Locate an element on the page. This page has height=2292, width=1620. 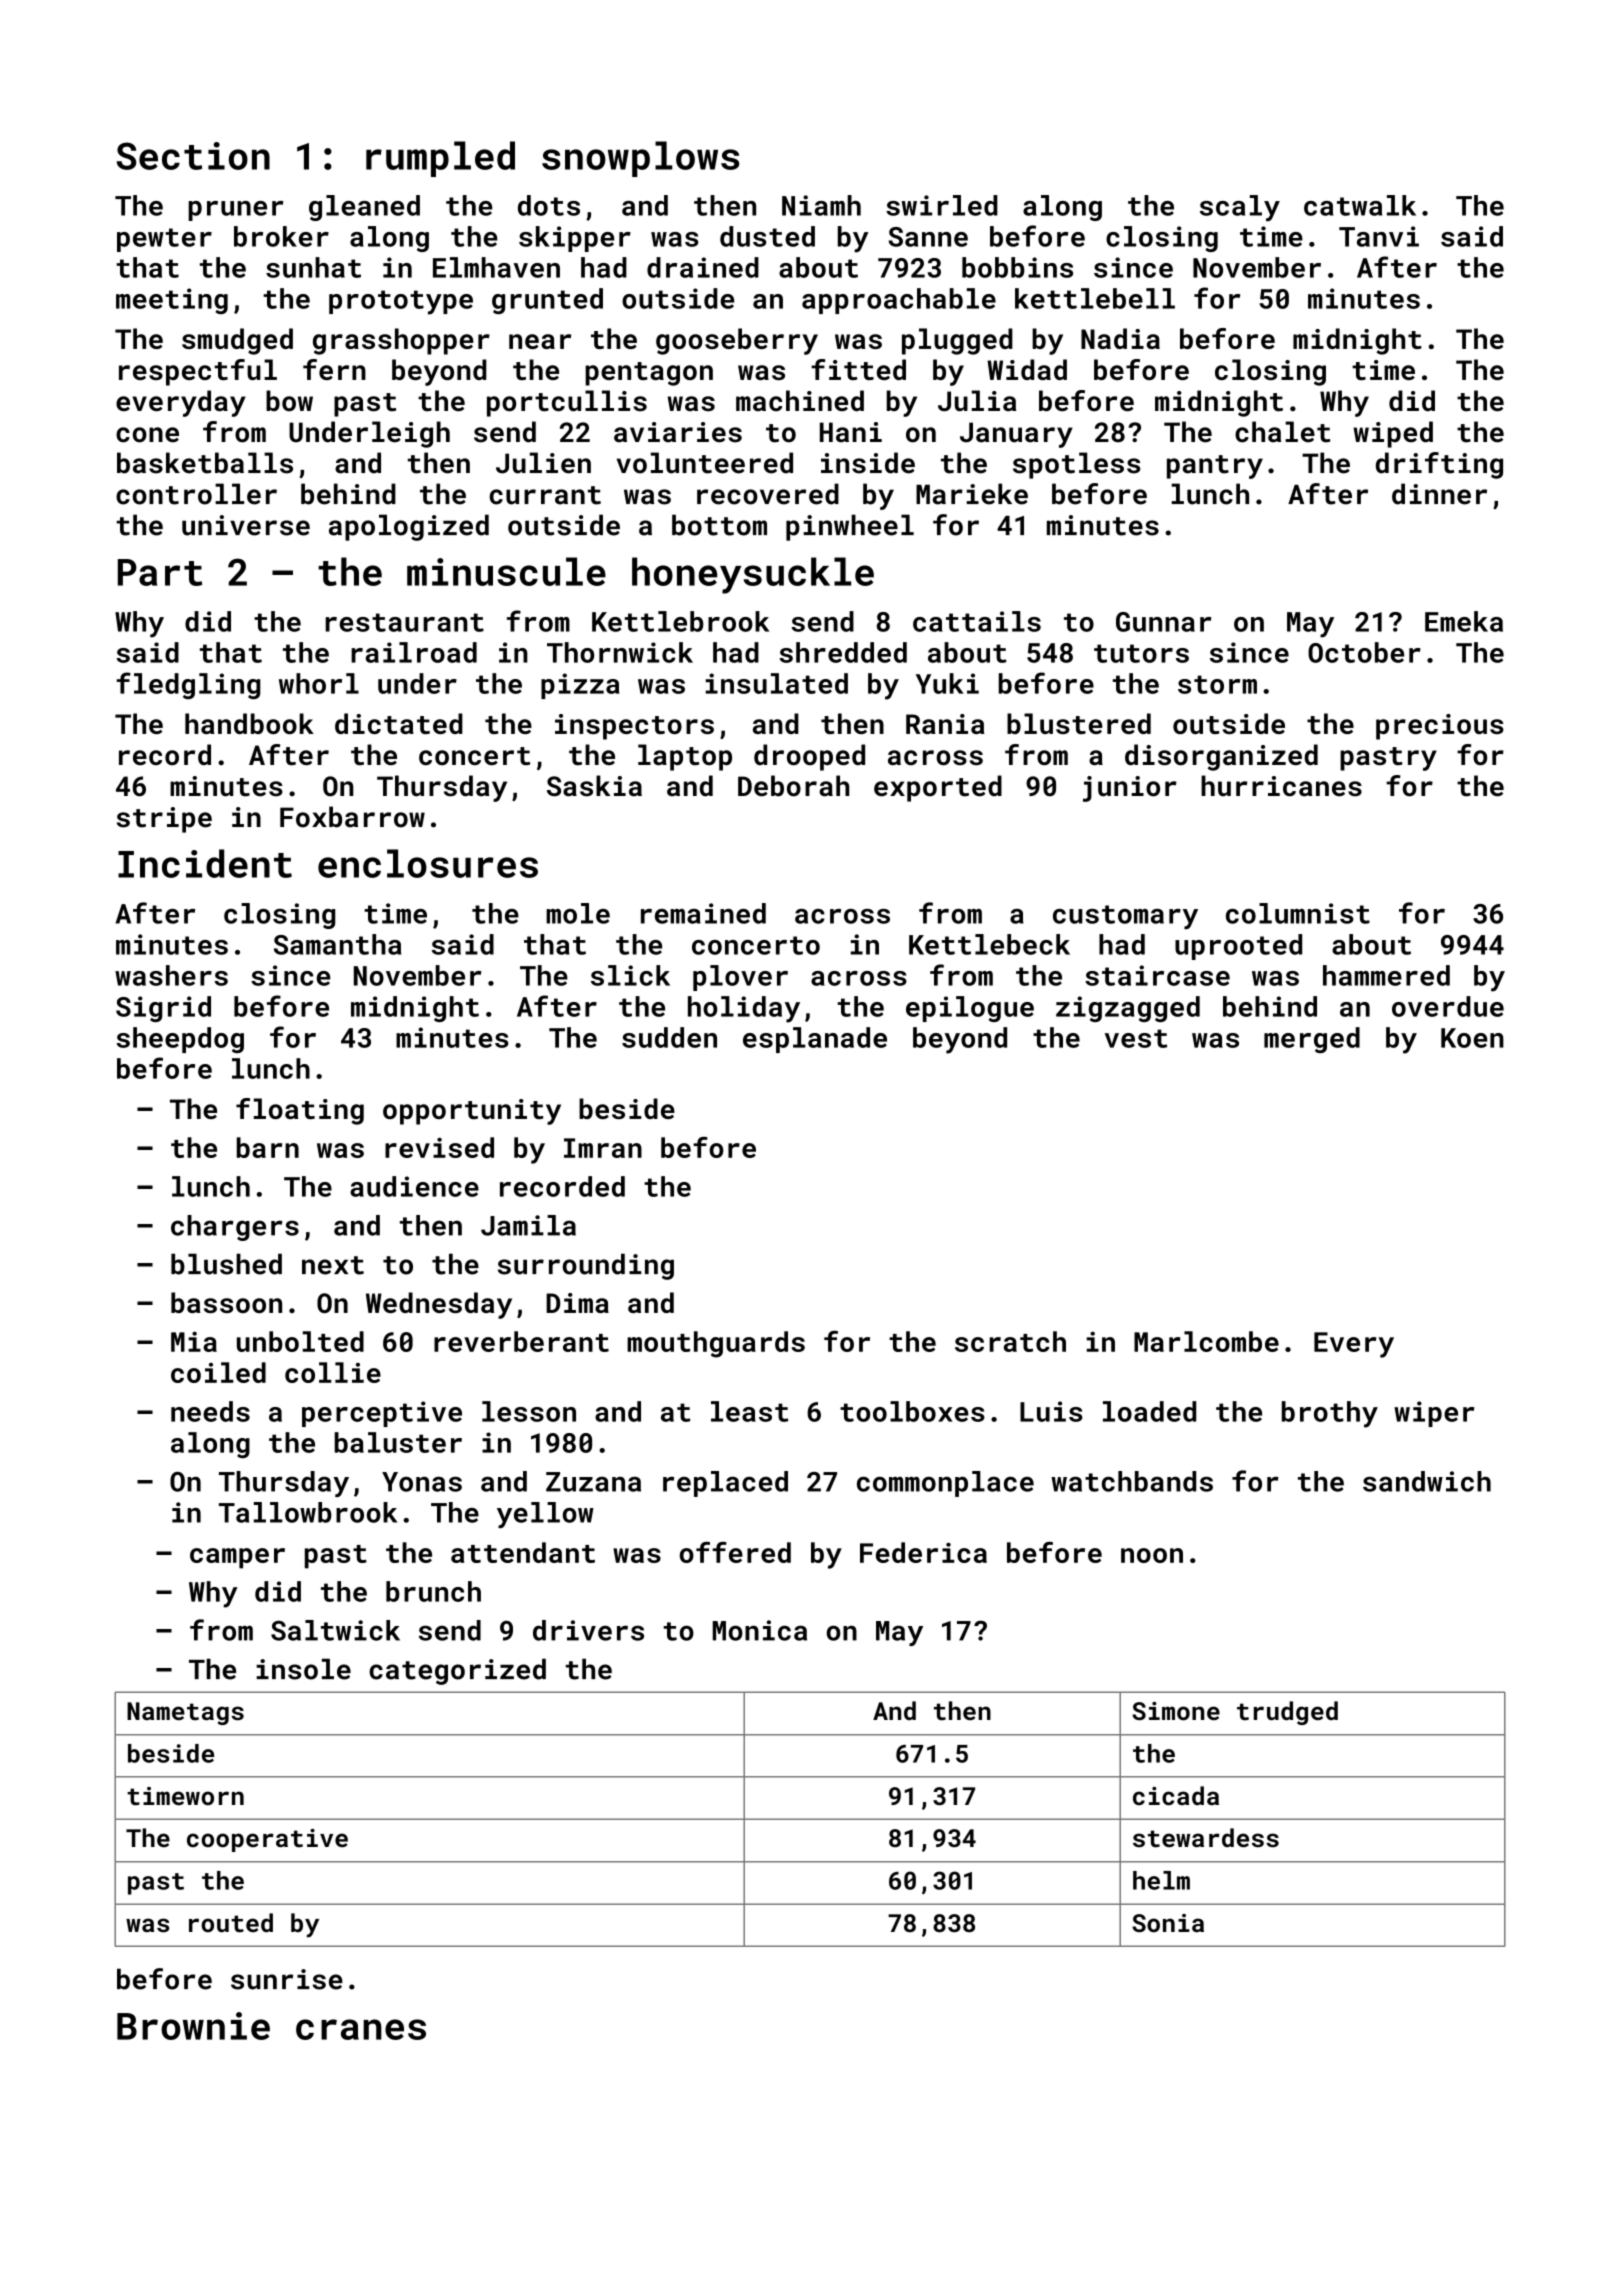
catwalk is located at coordinates (1360, 205).
